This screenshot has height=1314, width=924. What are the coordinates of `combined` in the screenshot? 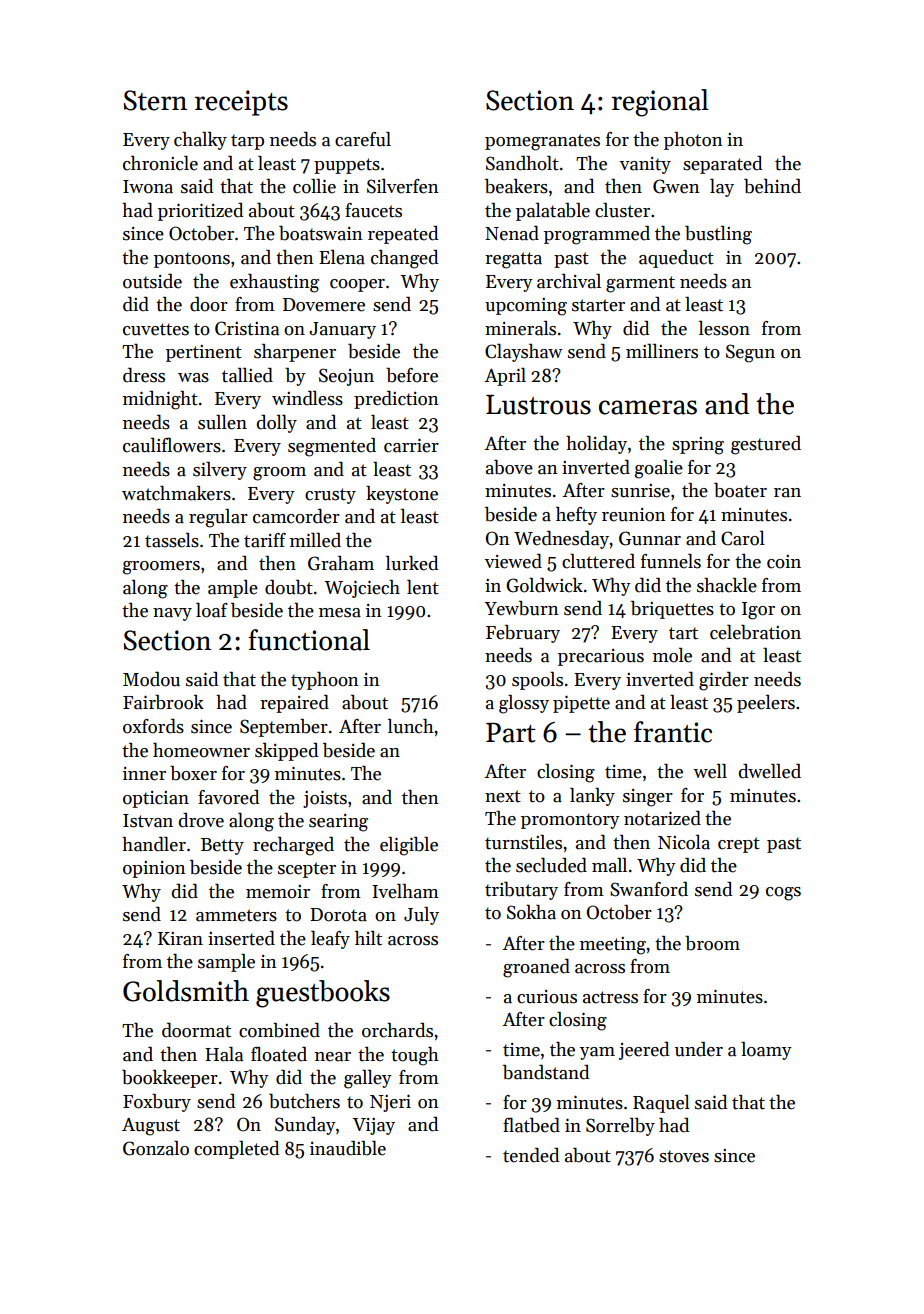 It's located at (279, 1030).
